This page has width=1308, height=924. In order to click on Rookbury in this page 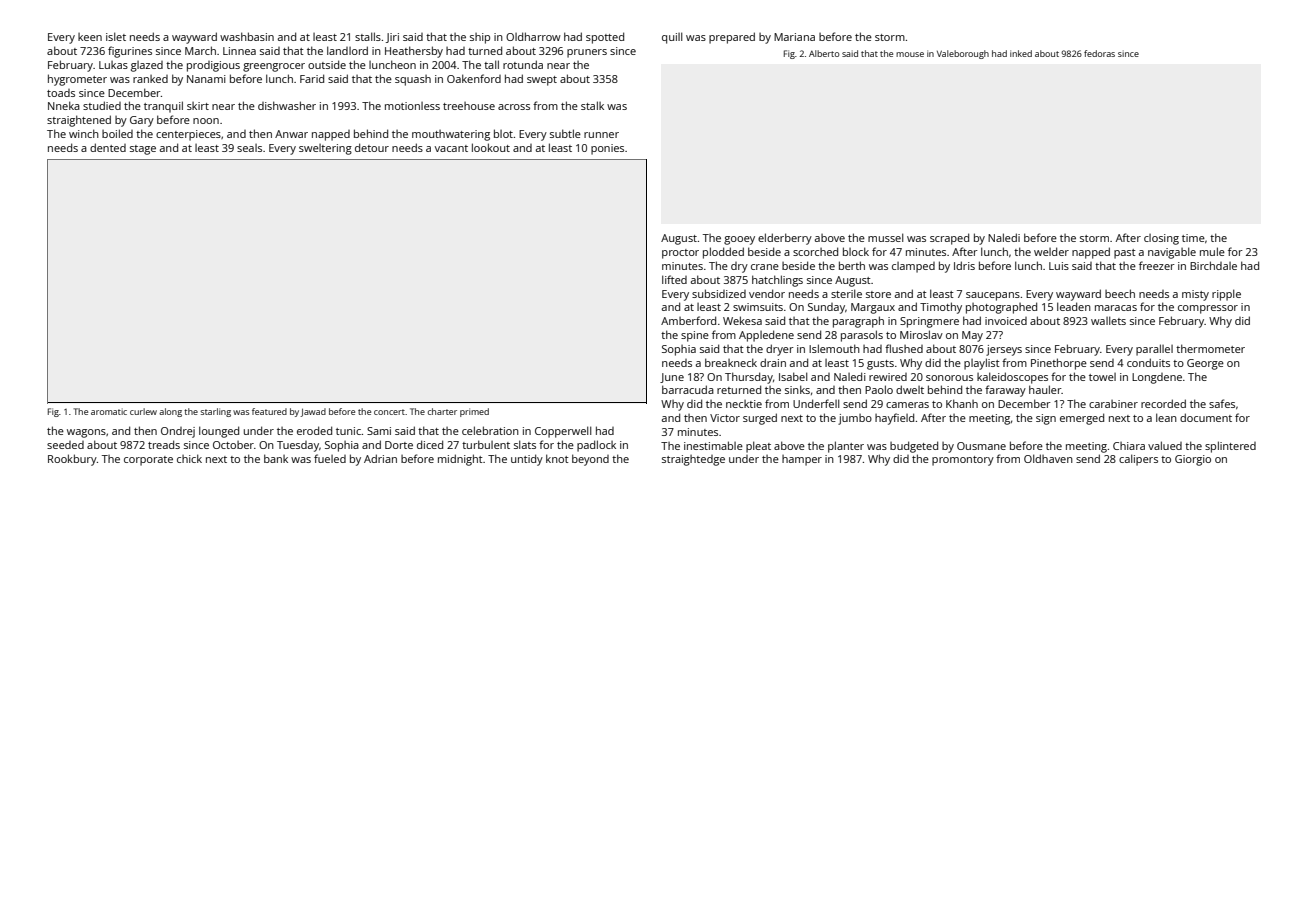, I will do `click(72, 460)`.
